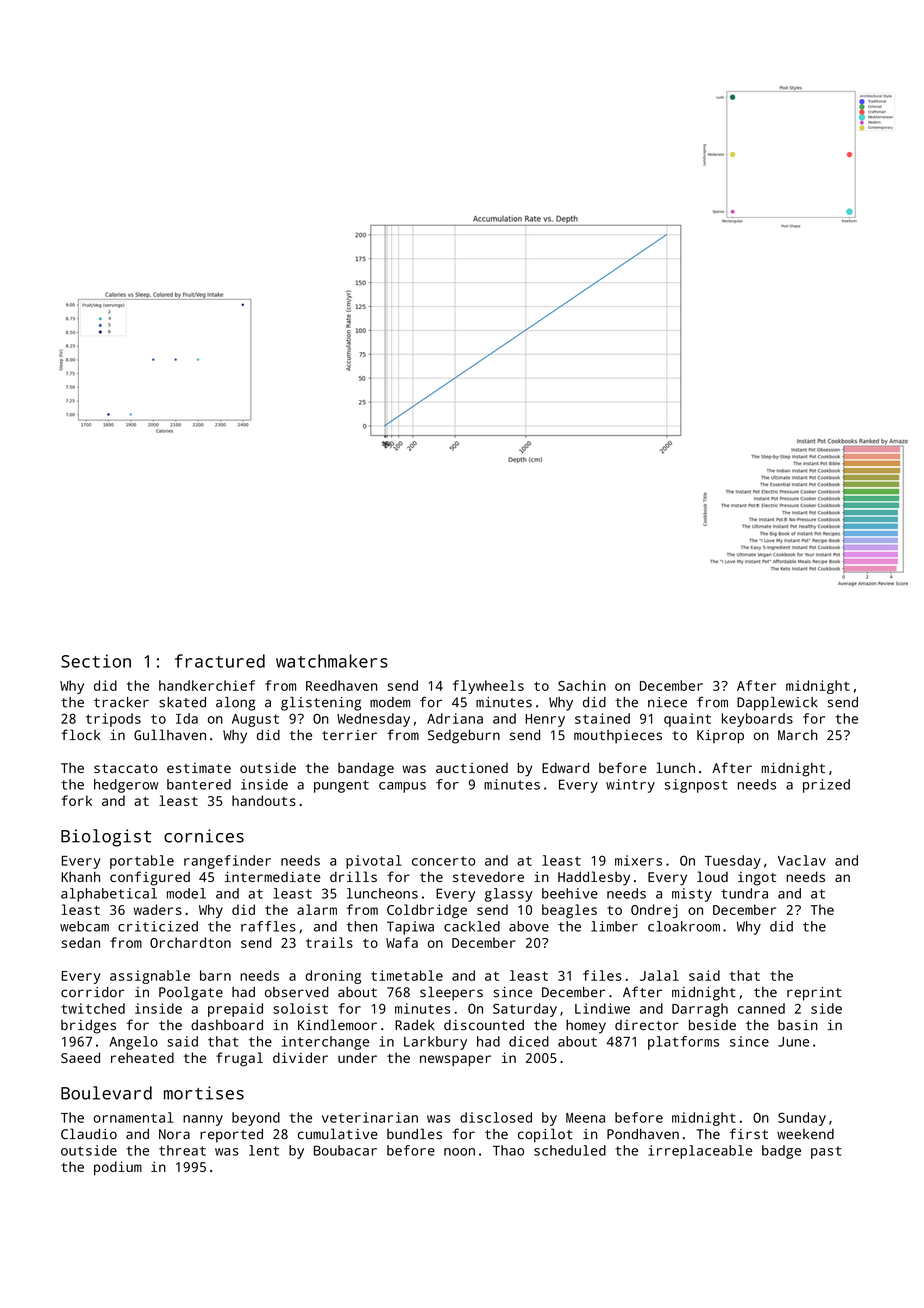 This screenshot has width=924, height=1308. I want to click on mixers, so click(638, 860).
